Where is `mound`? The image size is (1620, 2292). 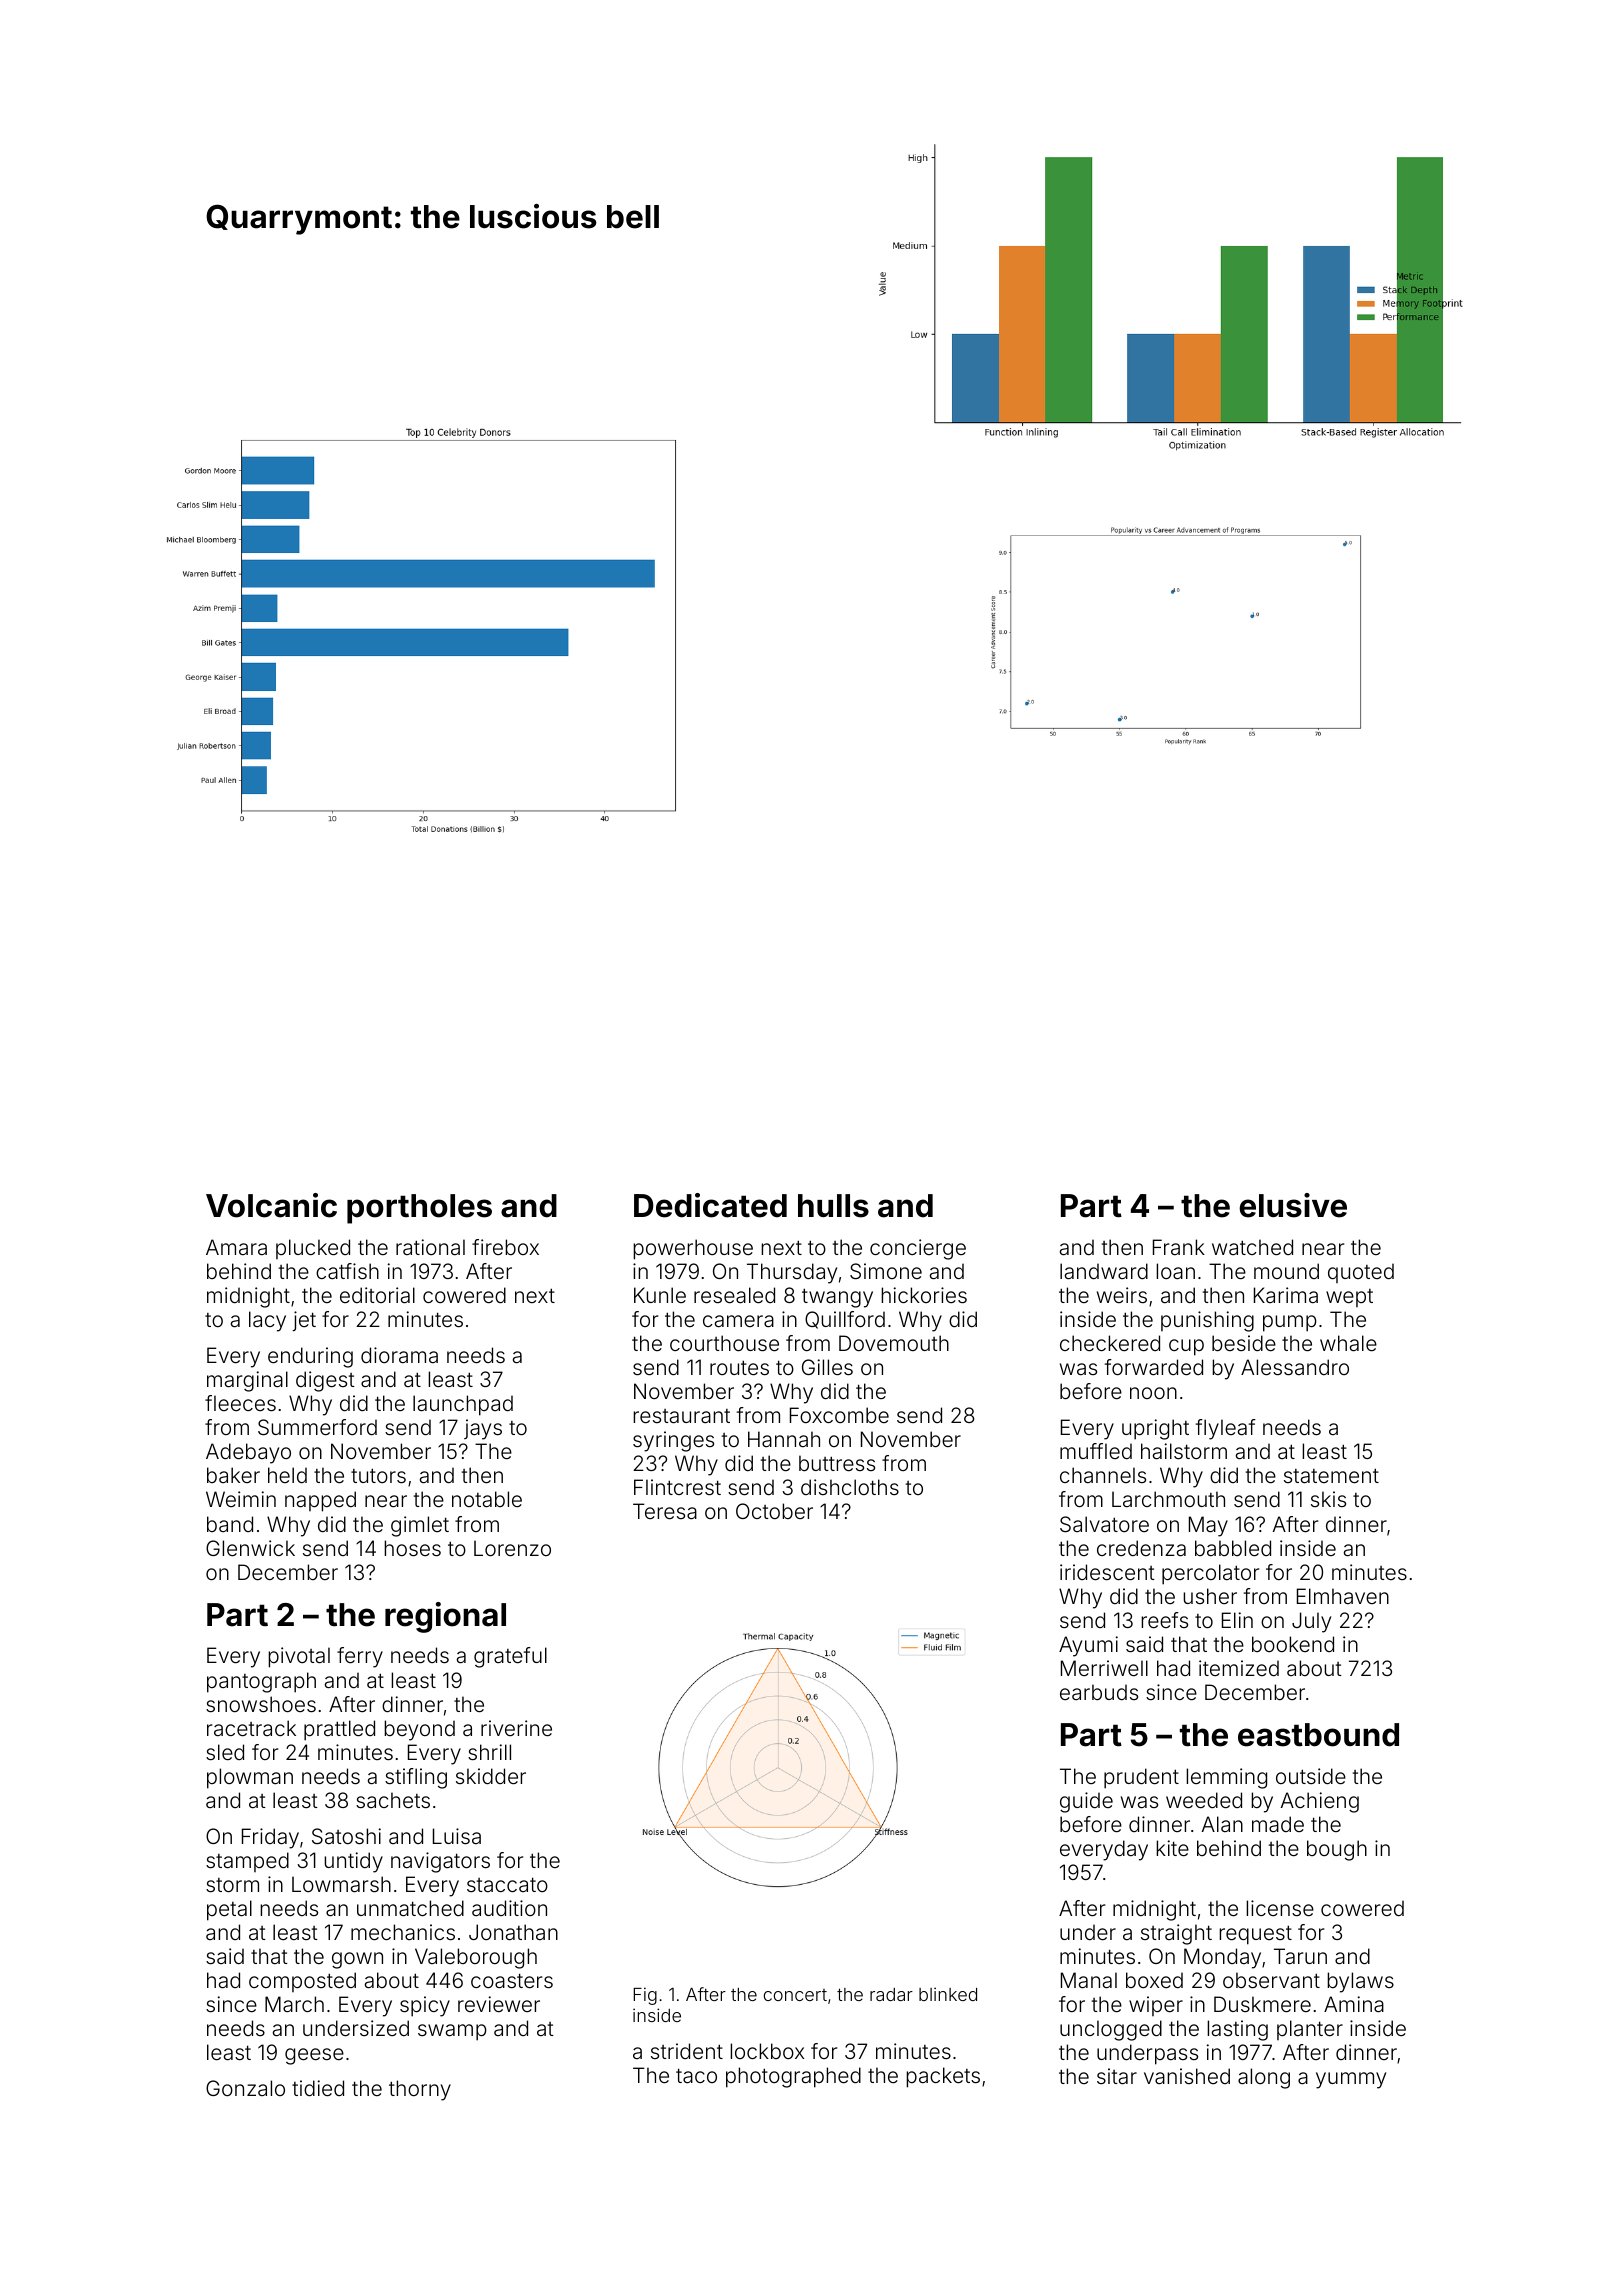
mound is located at coordinates (1286, 1271).
